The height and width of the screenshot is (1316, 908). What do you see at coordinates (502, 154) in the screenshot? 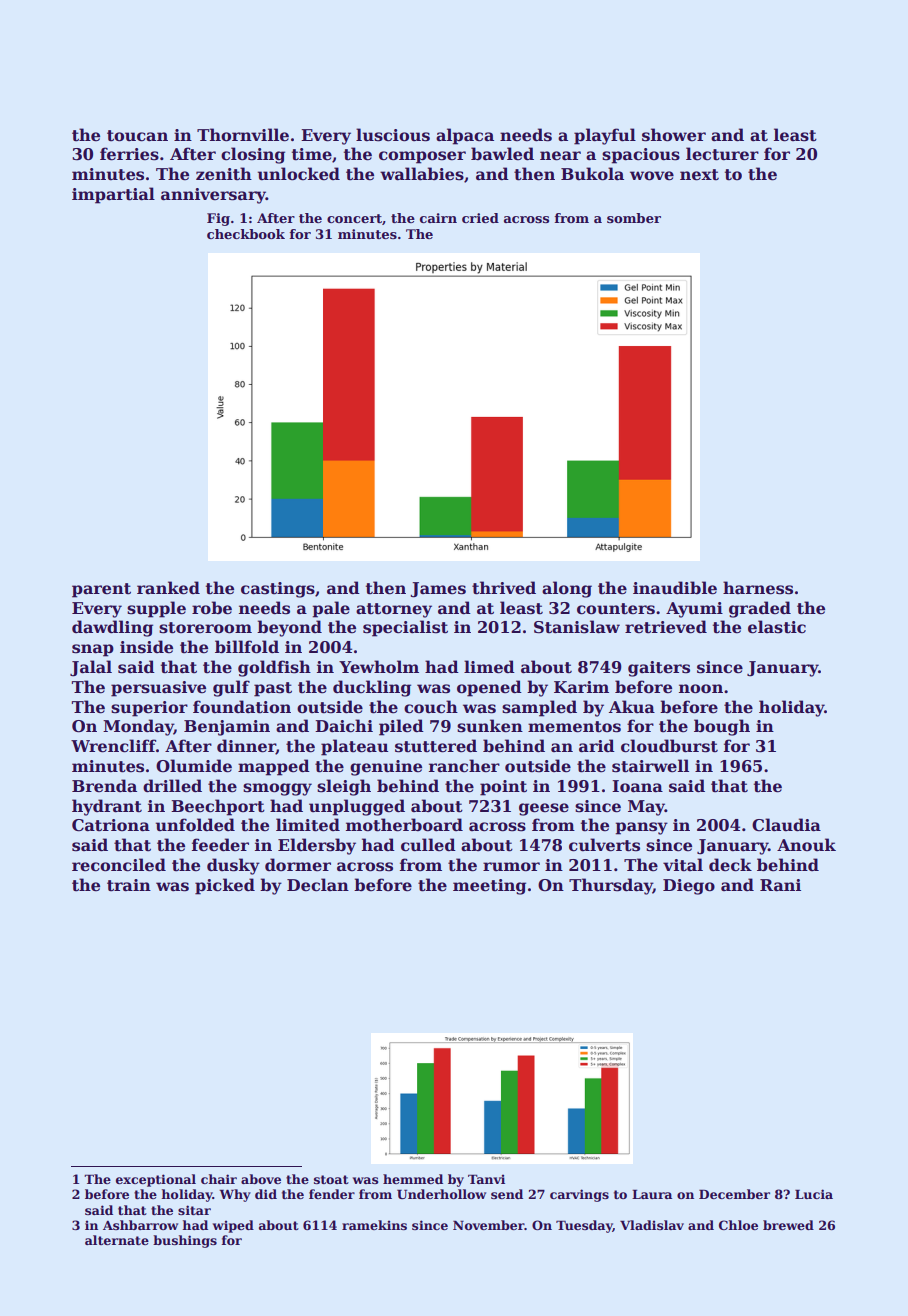
I see `bawled` at bounding box center [502, 154].
